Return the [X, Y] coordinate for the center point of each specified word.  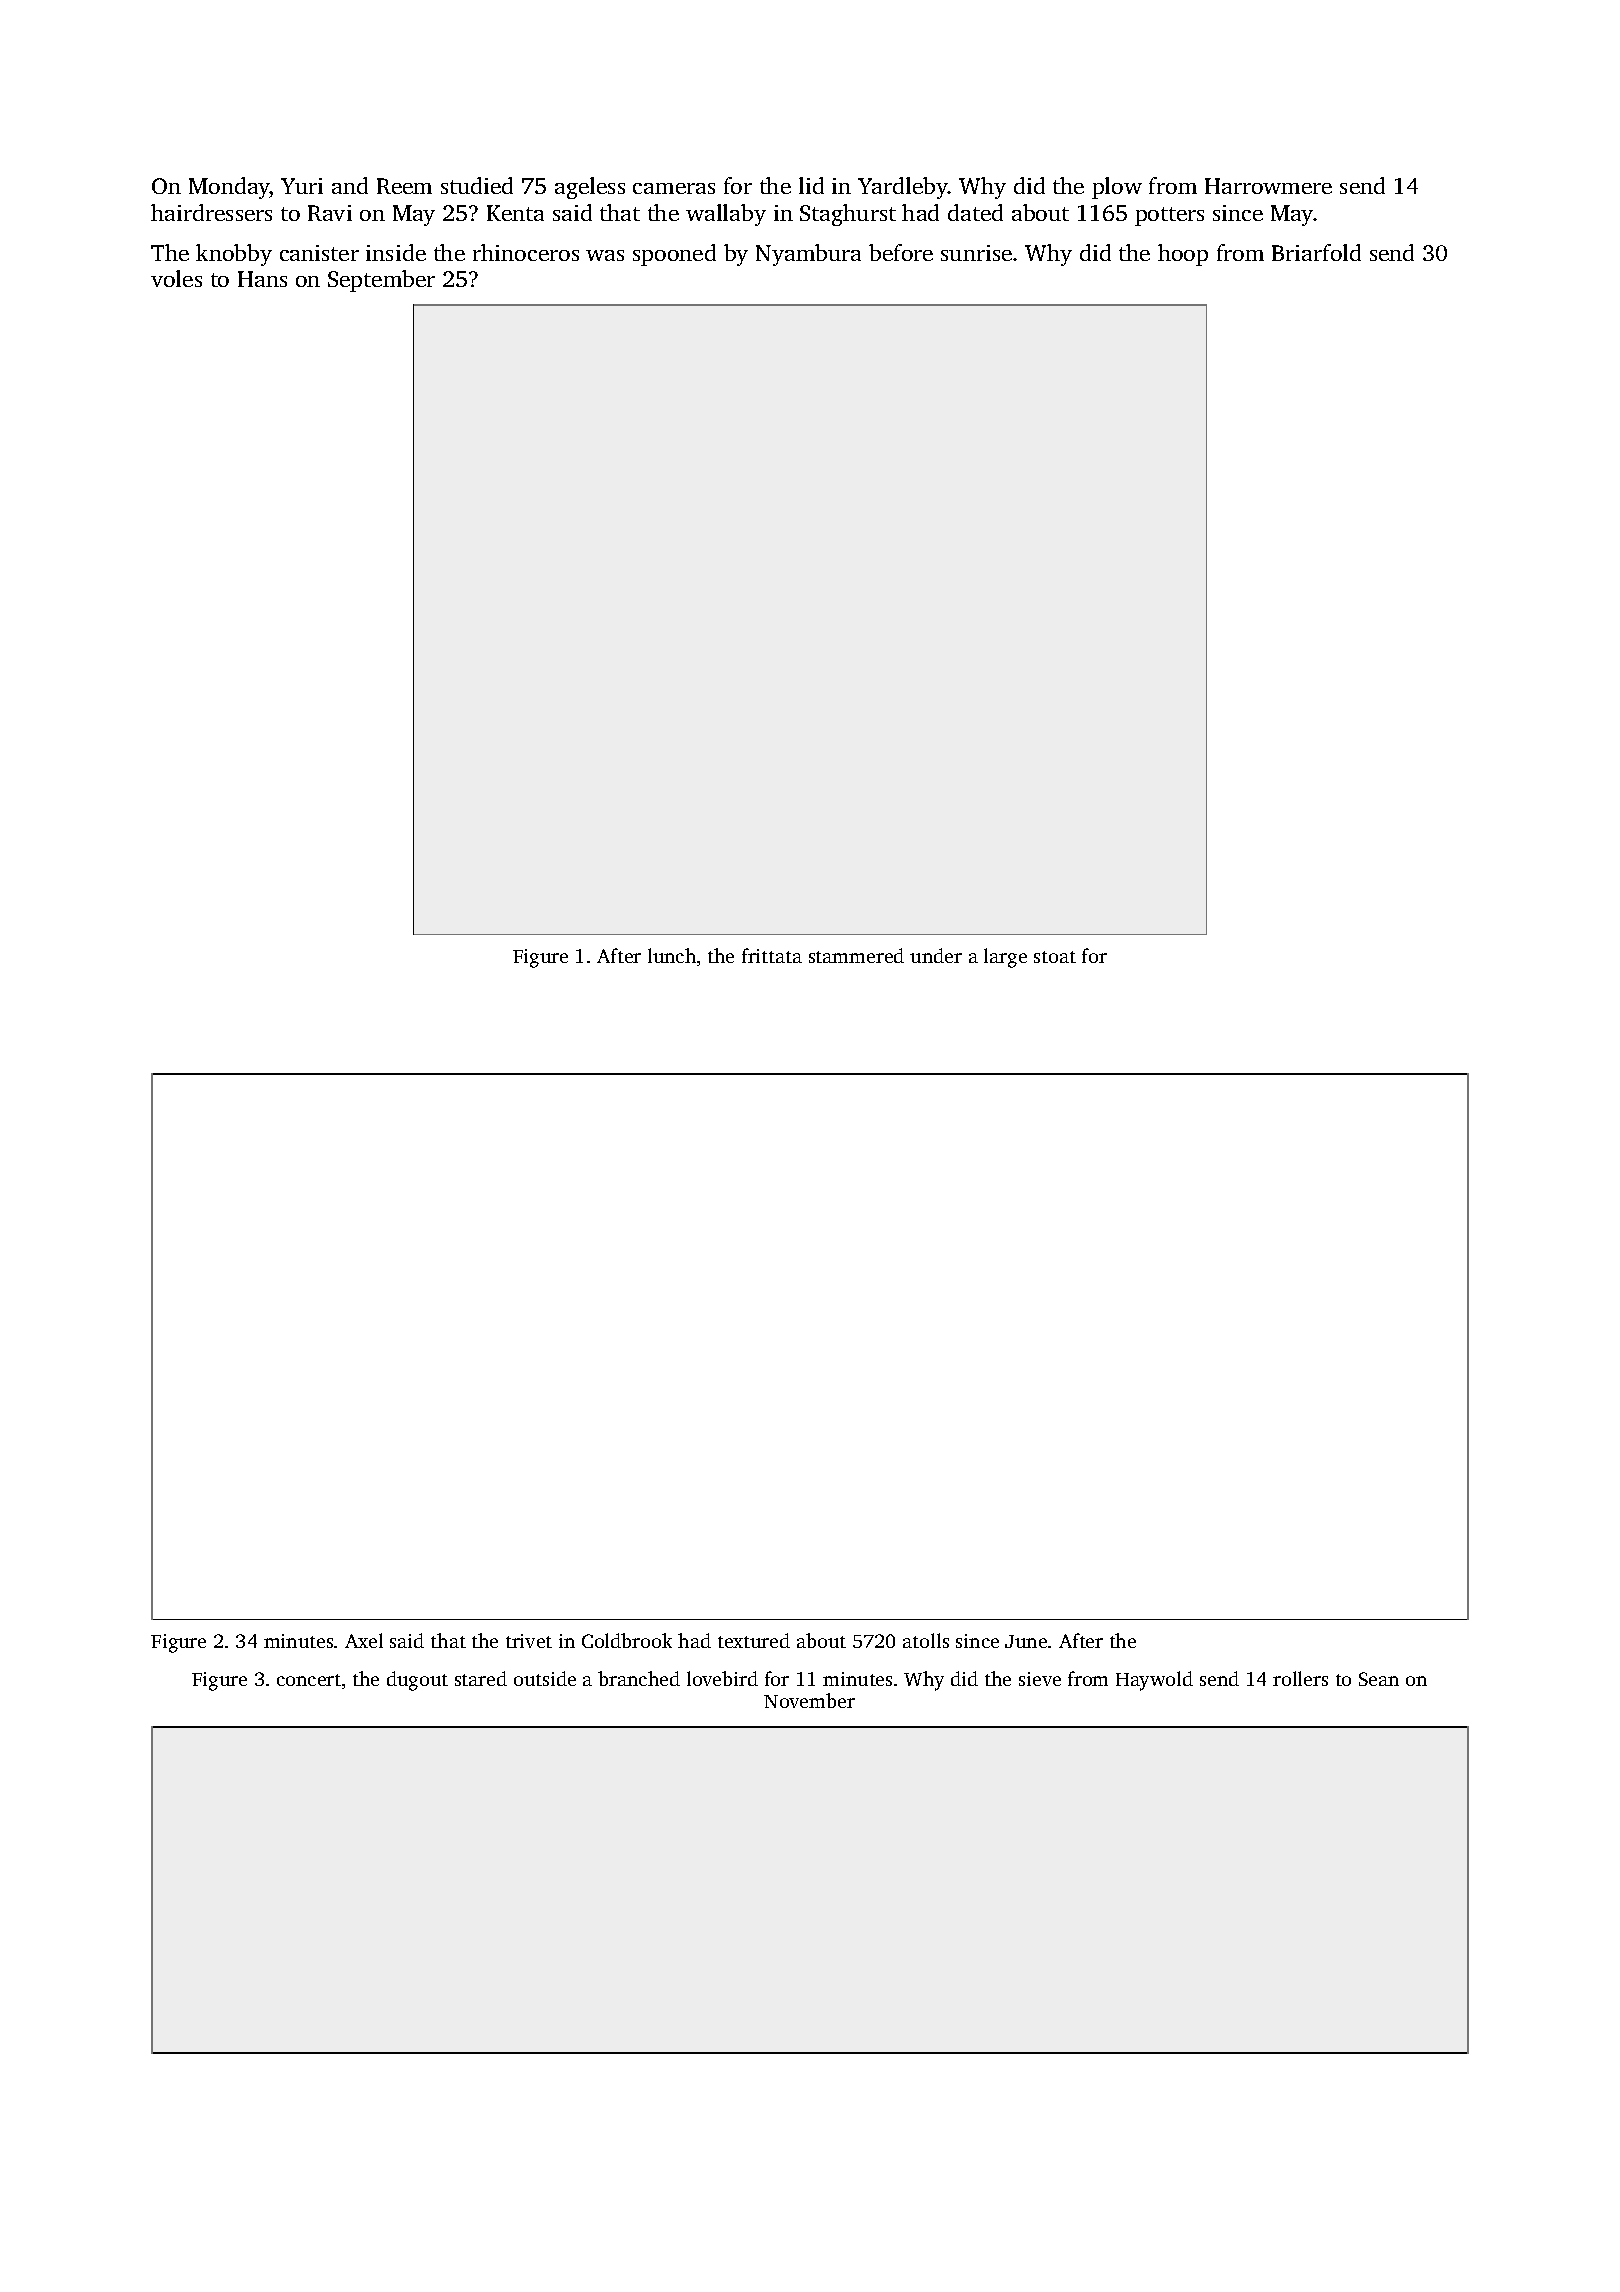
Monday [229, 188]
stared [481, 1678]
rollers [1300, 1678]
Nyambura [808, 255]
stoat [1055, 957]
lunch [672, 955]
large [1005, 958]
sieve [1040, 1679]
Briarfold [1316, 252]
